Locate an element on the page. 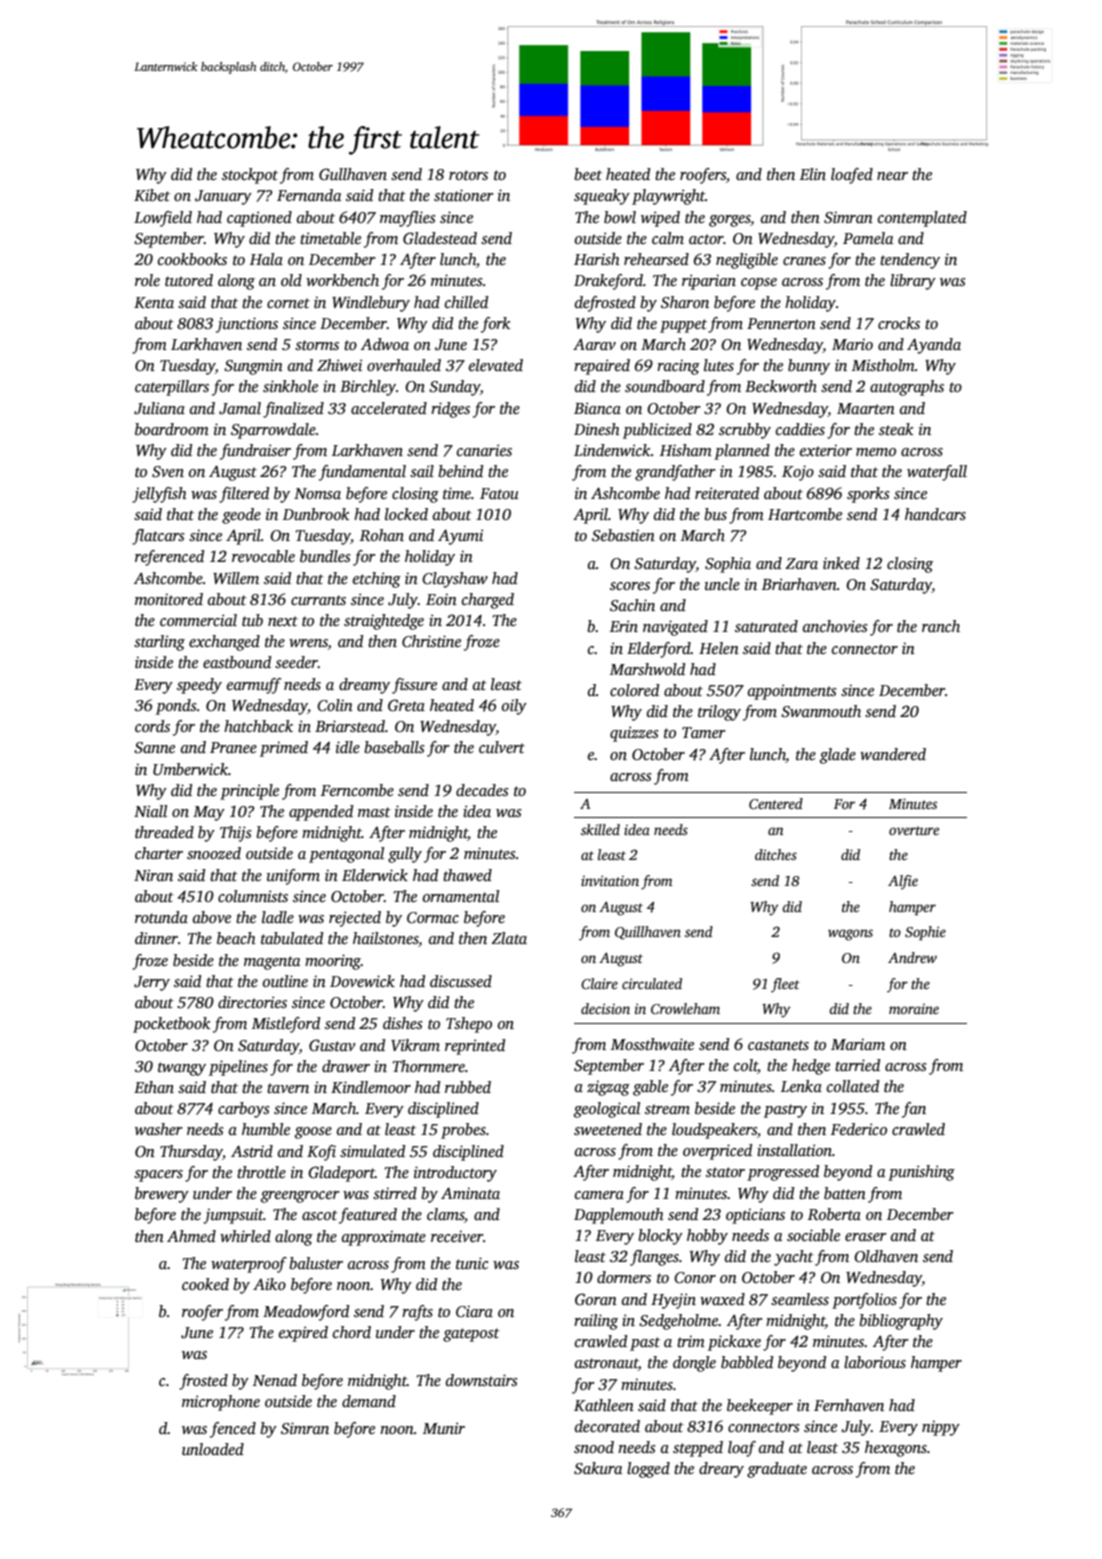 The width and height of the document is (1102, 1559). Marshwold is located at coordinates (647, 669).
